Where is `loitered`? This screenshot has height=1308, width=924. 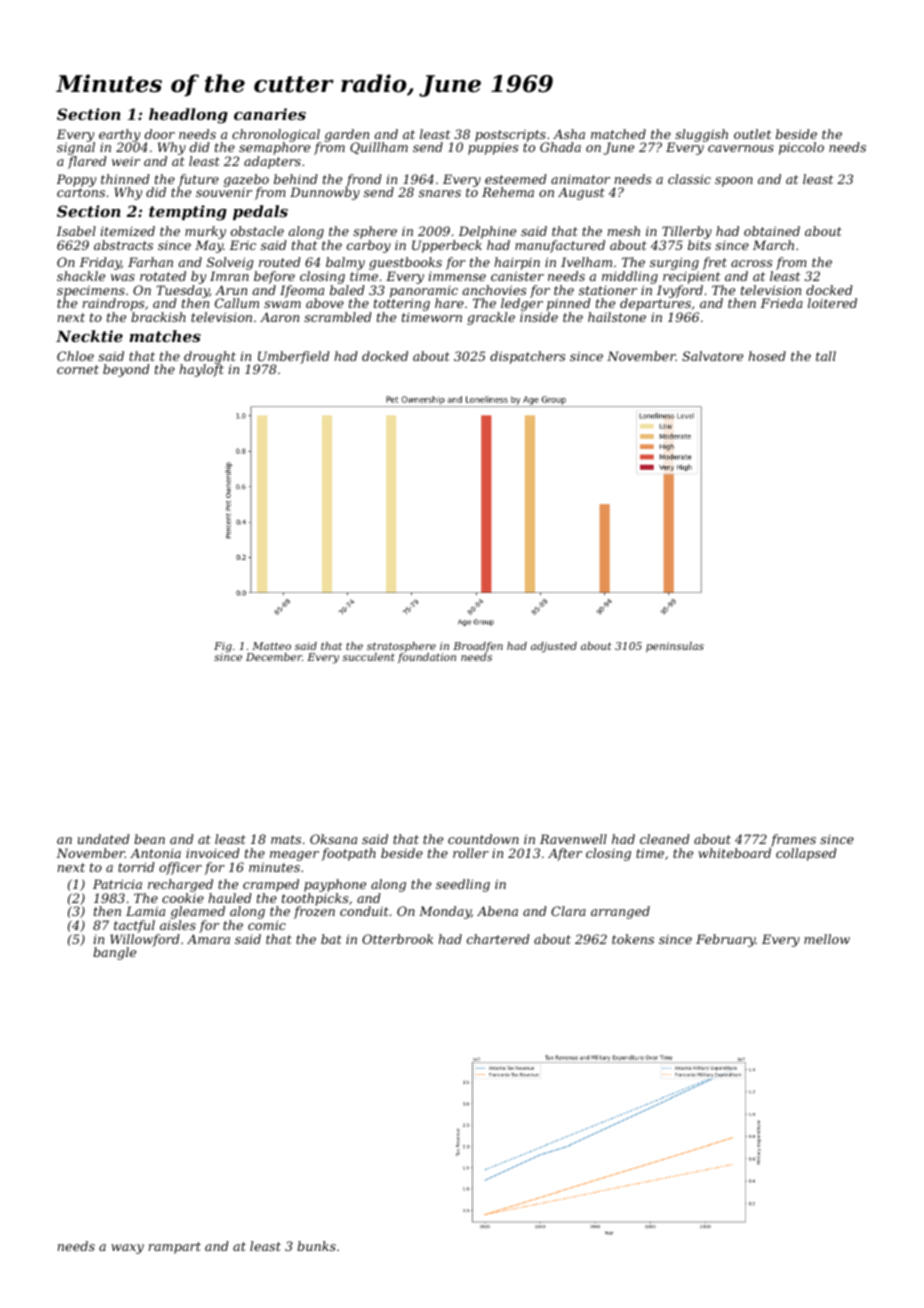 loitered is located at coordinates (832, 303).
